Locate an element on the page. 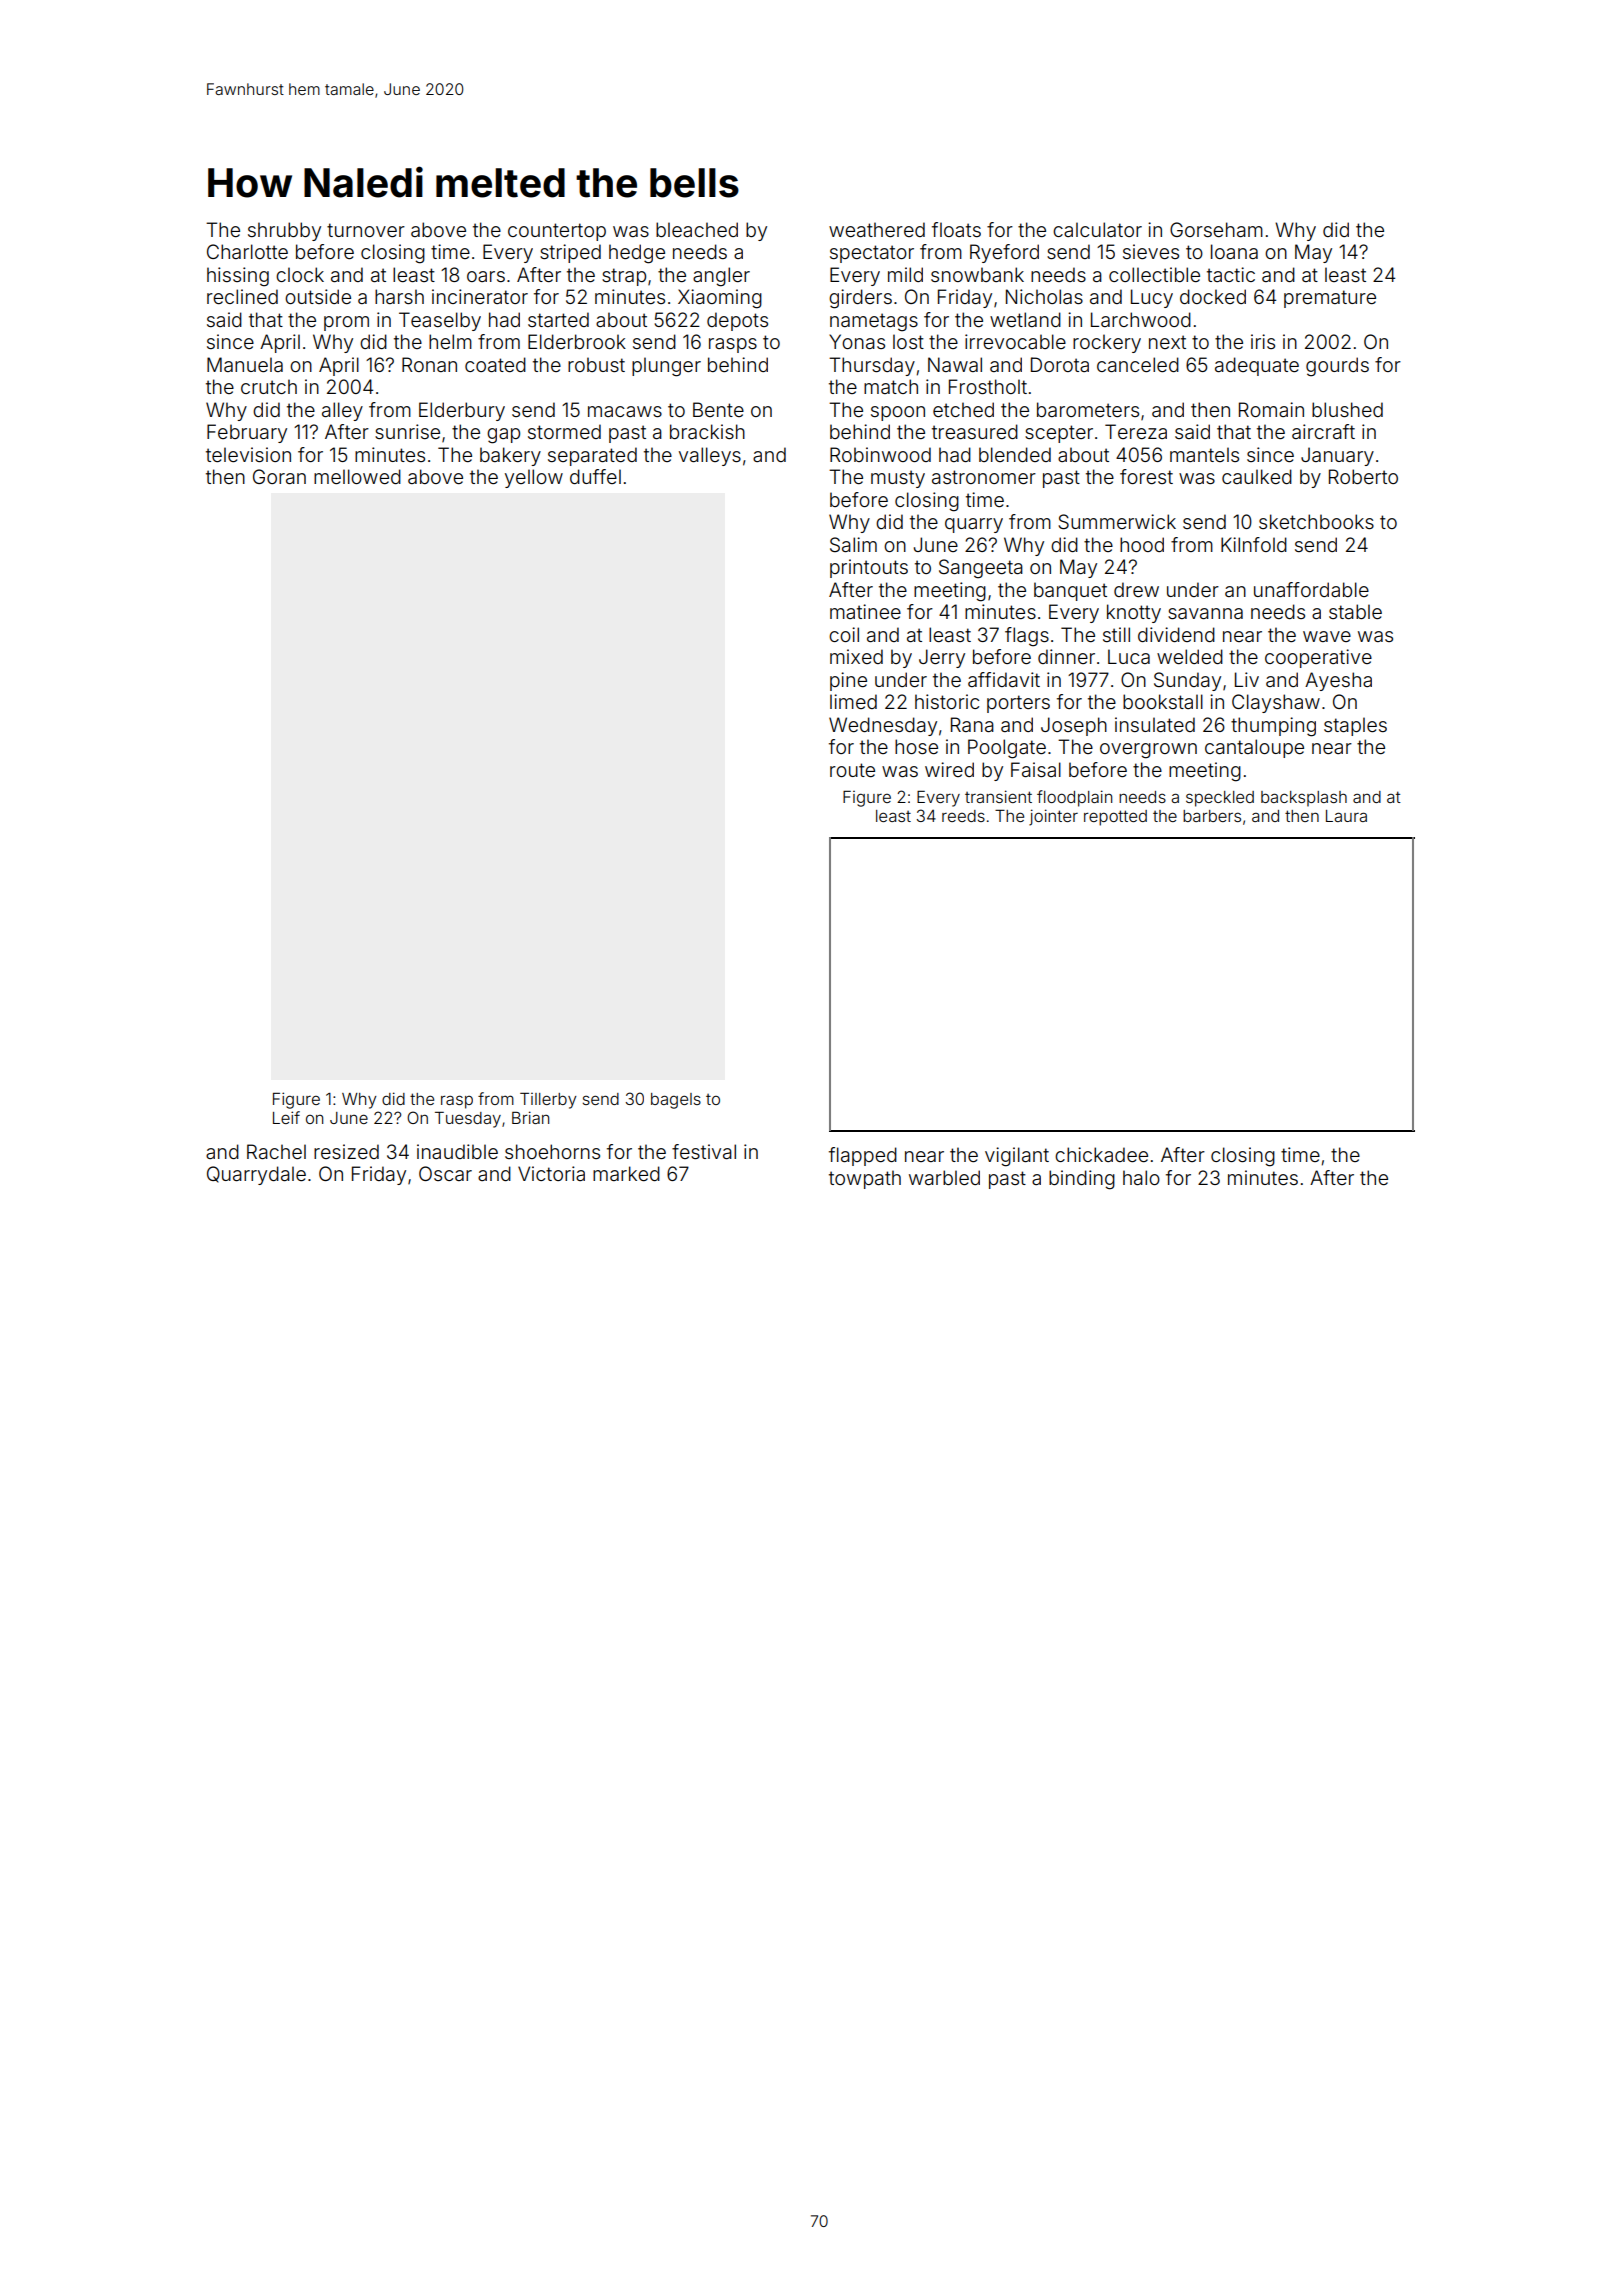 This page has height=2292, width=1620. calculator is located at coordinates (1097, 229).
